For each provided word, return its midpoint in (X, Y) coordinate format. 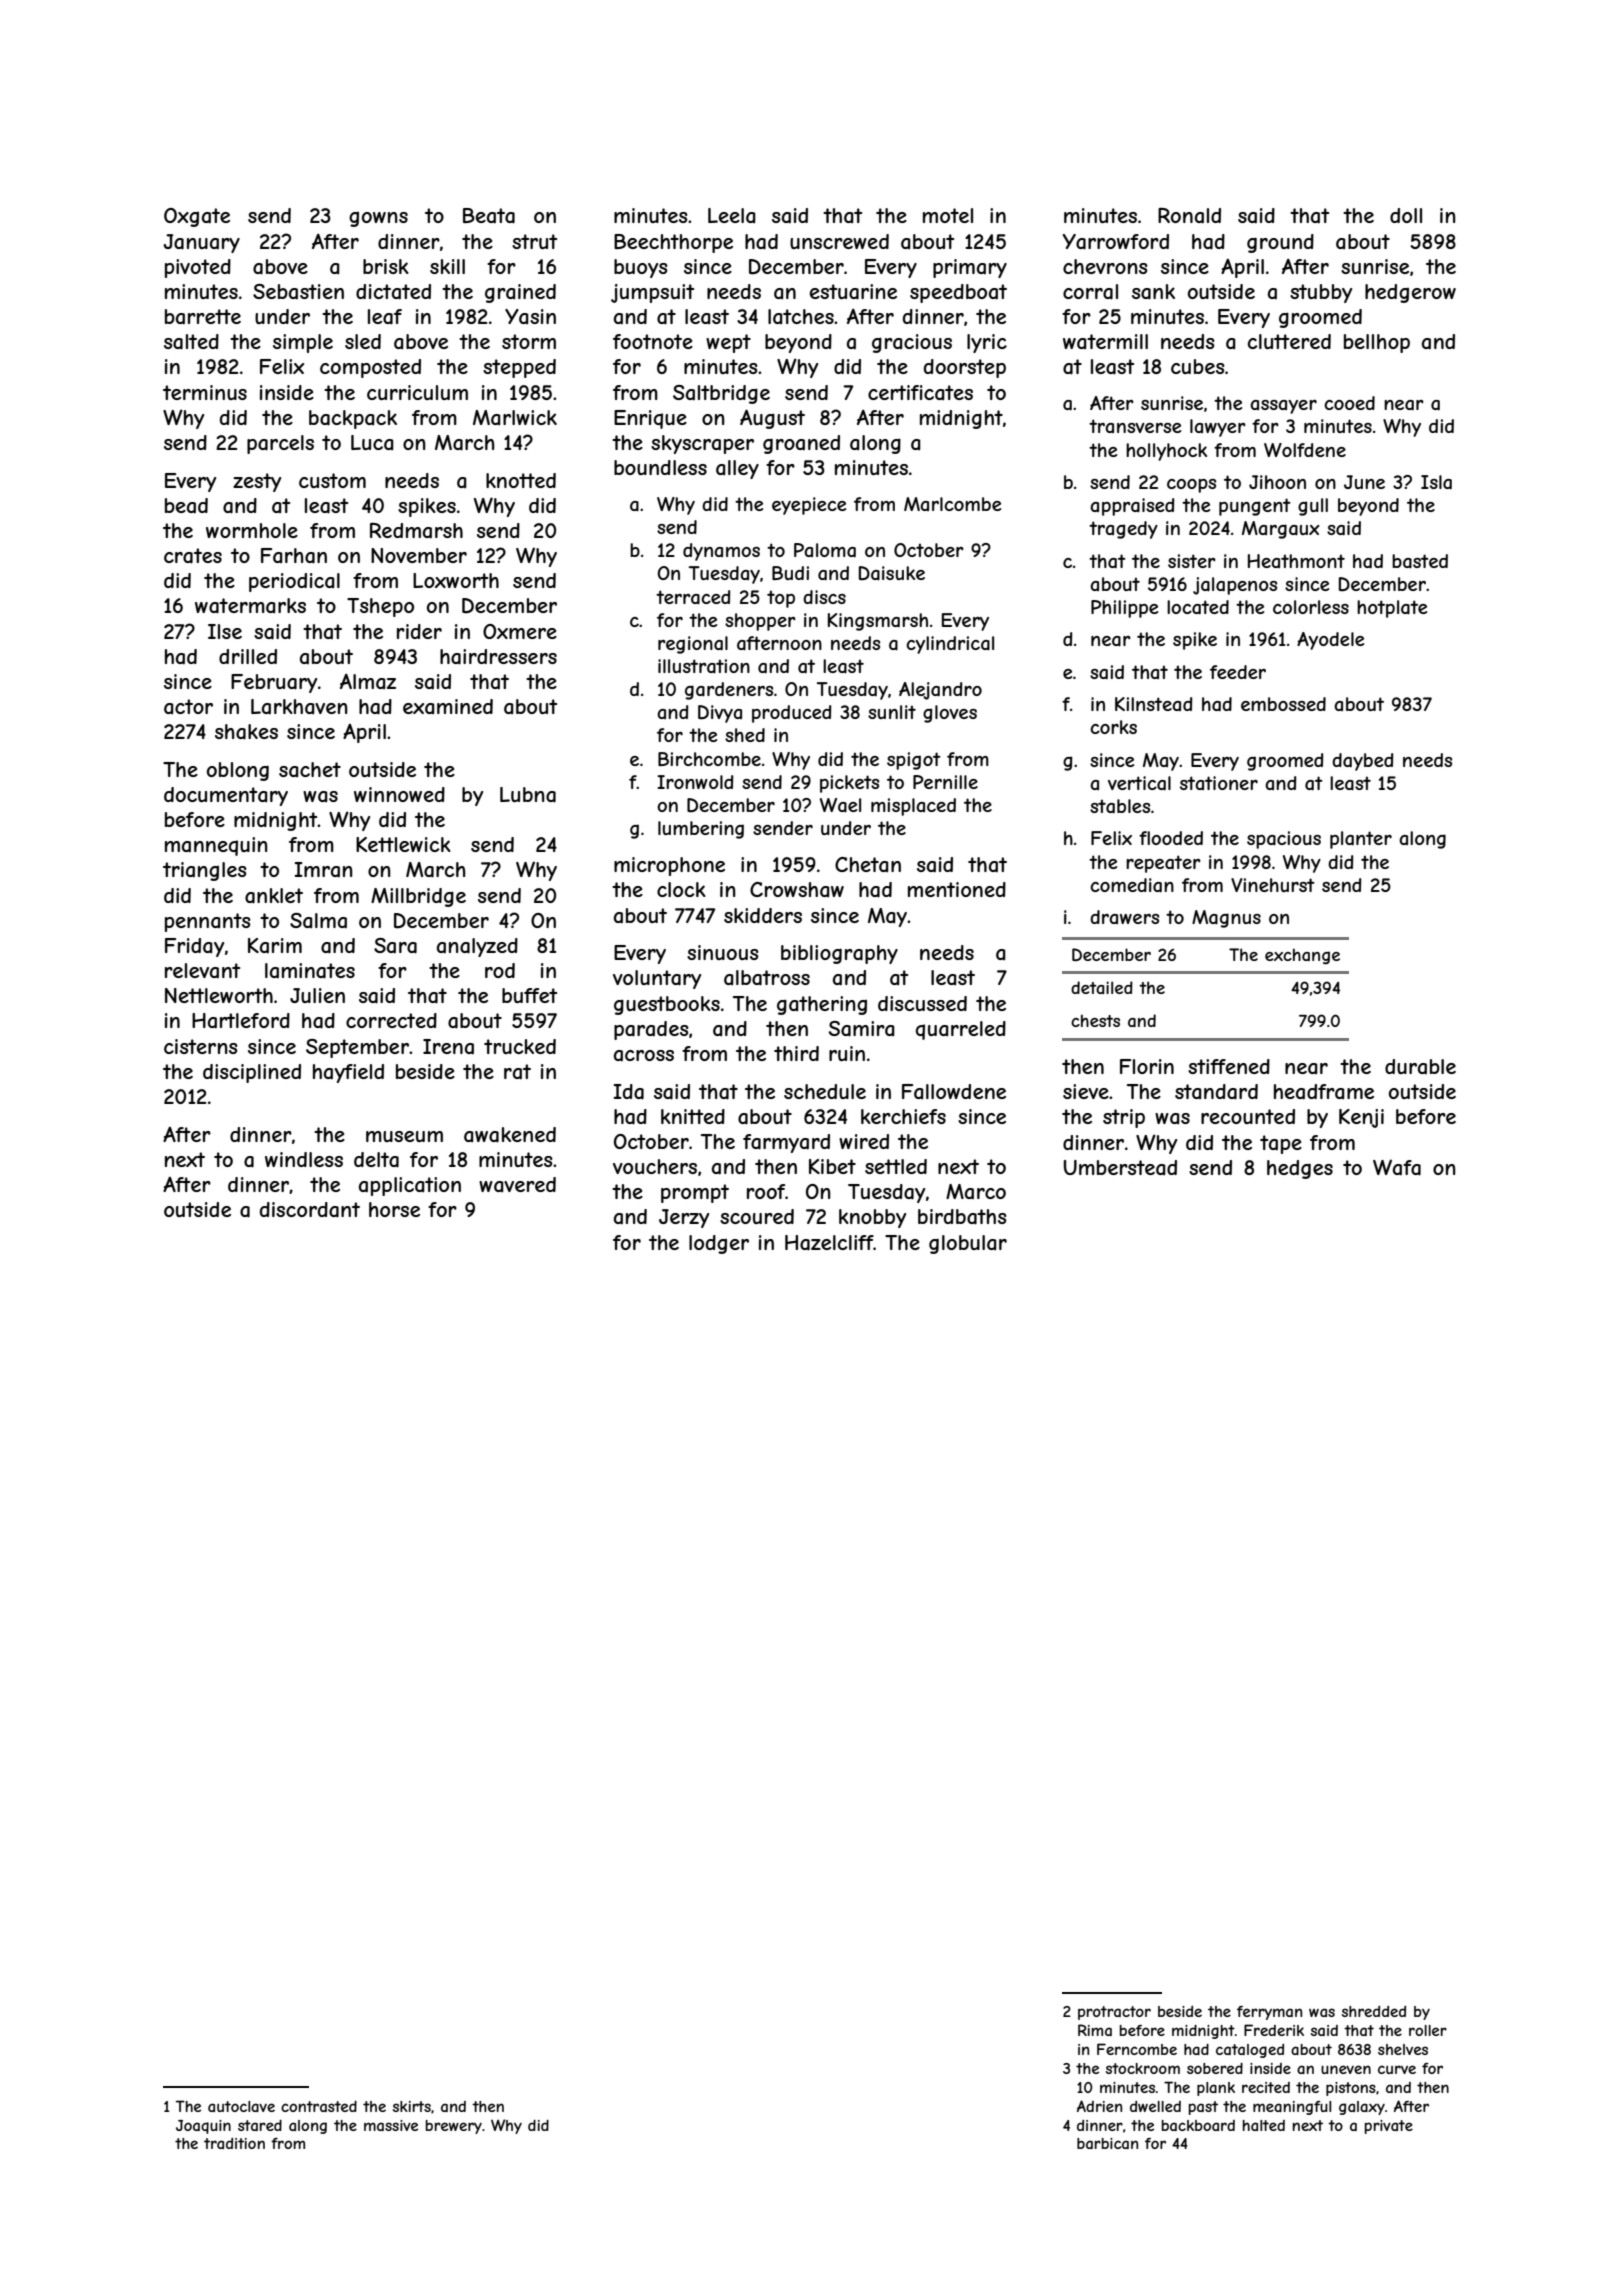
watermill (1105, 341)
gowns (378, 219)
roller (1428, 2030)
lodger (719, 1244)
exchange (1302, 956)
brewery (454, 2127)
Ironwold (695, 782)
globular (968, 1244)
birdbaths (962, 1217)
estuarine (853, 292)
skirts (412, 2106)
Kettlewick (403, 844)
